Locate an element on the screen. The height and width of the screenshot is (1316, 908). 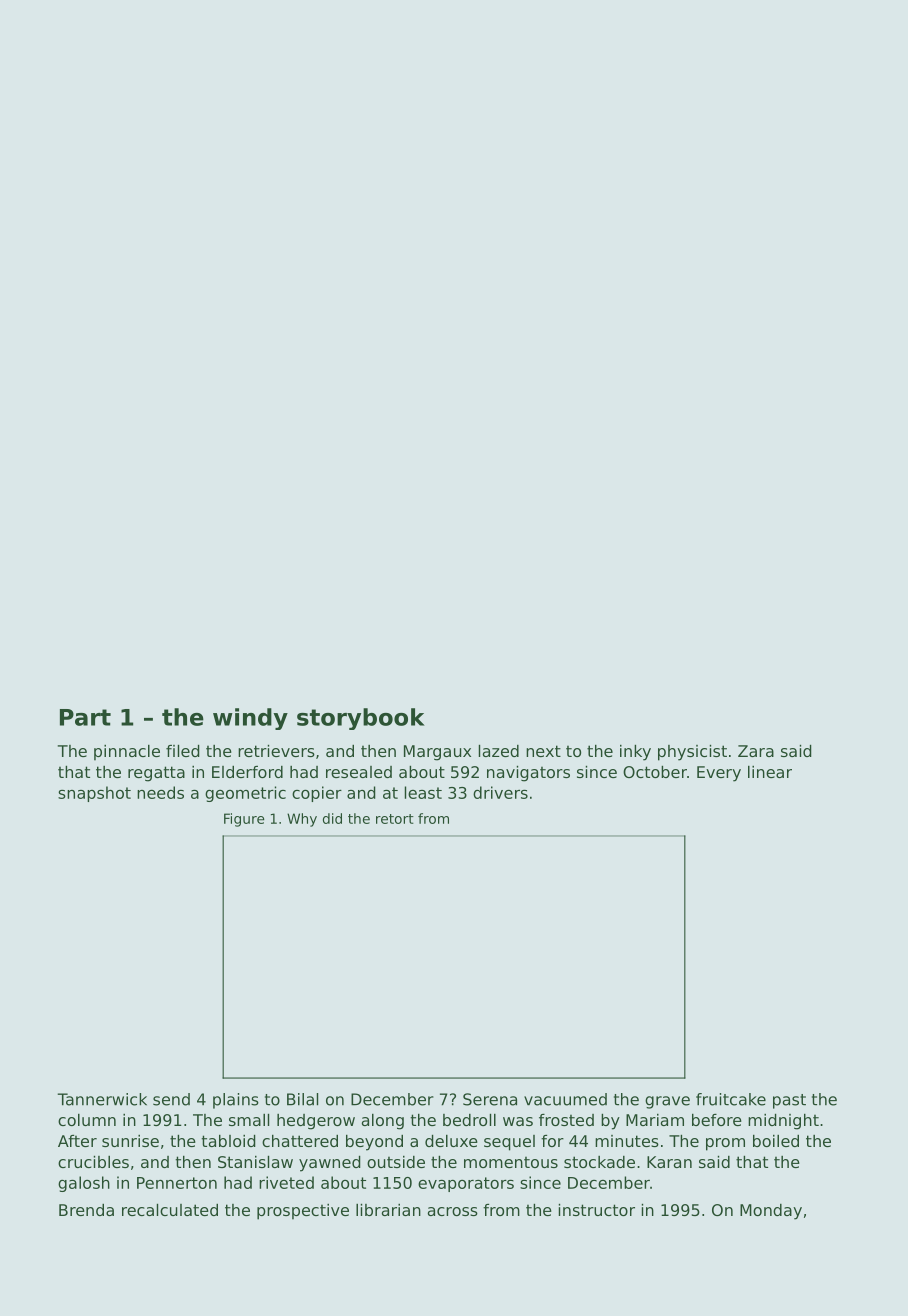
retort is located at coordinates (395, 819).
